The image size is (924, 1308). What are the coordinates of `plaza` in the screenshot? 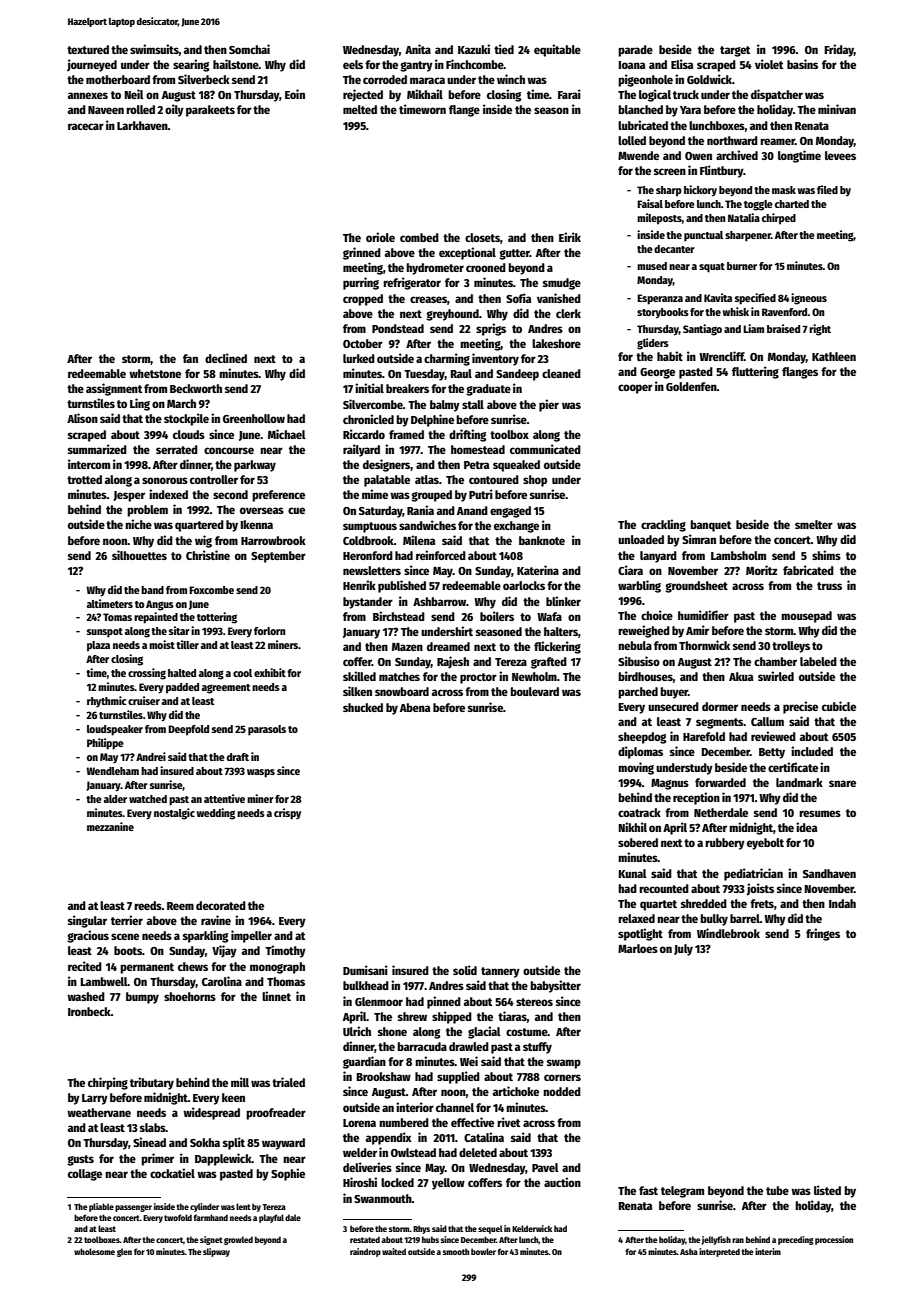 It's located at (98, 646).
